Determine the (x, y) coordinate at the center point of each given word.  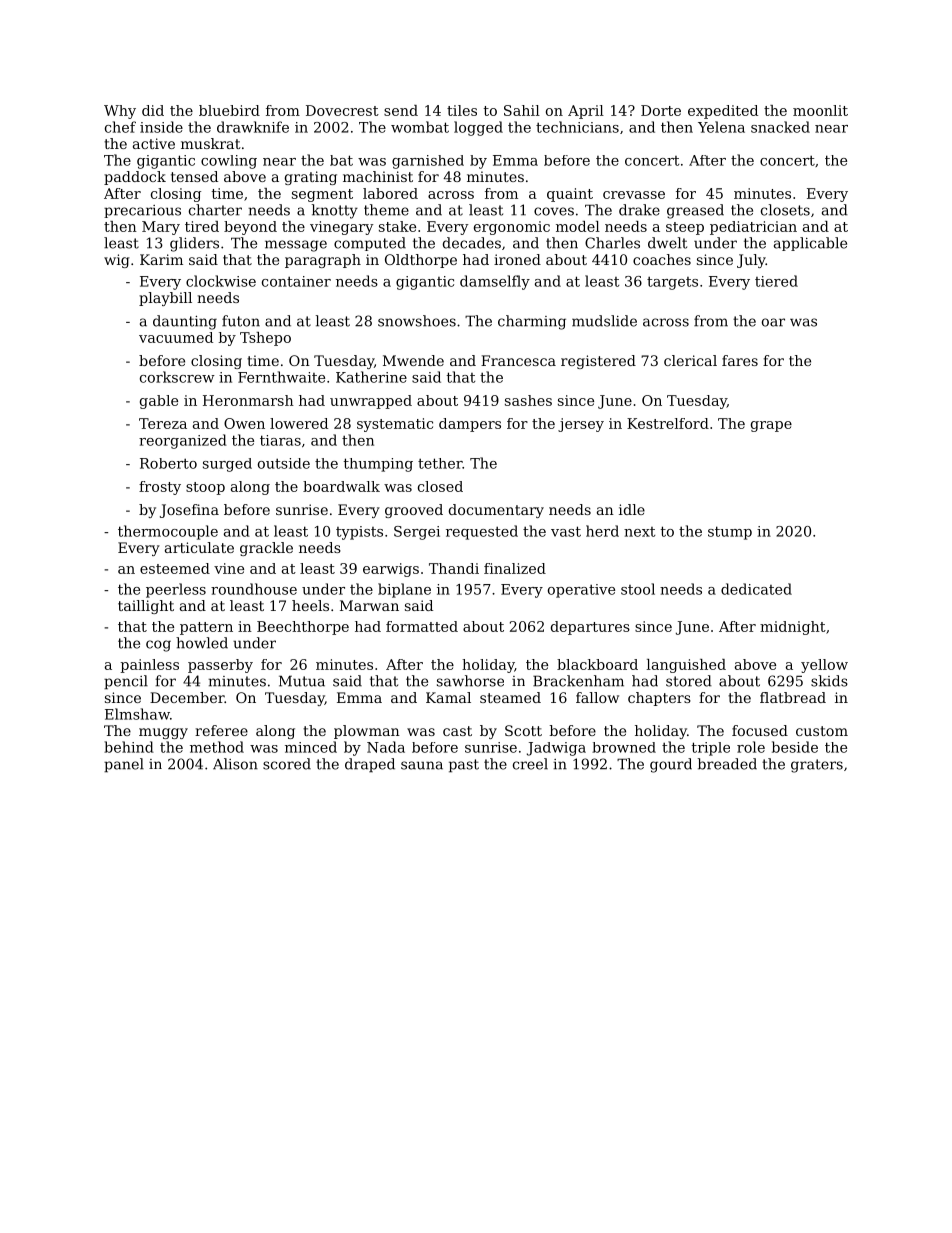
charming (532, 322)
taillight (146, 607)
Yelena (721, 127)
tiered (776, 281)
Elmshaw (137, 714)
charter (215, 210)
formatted (422, 626)
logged (478, 128)
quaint (570, 195)
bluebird (229, 110)
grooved (414, 511)
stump (730, 533)
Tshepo (265, 339)
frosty (160, 488)
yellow (824, 666)
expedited (723, 112)
